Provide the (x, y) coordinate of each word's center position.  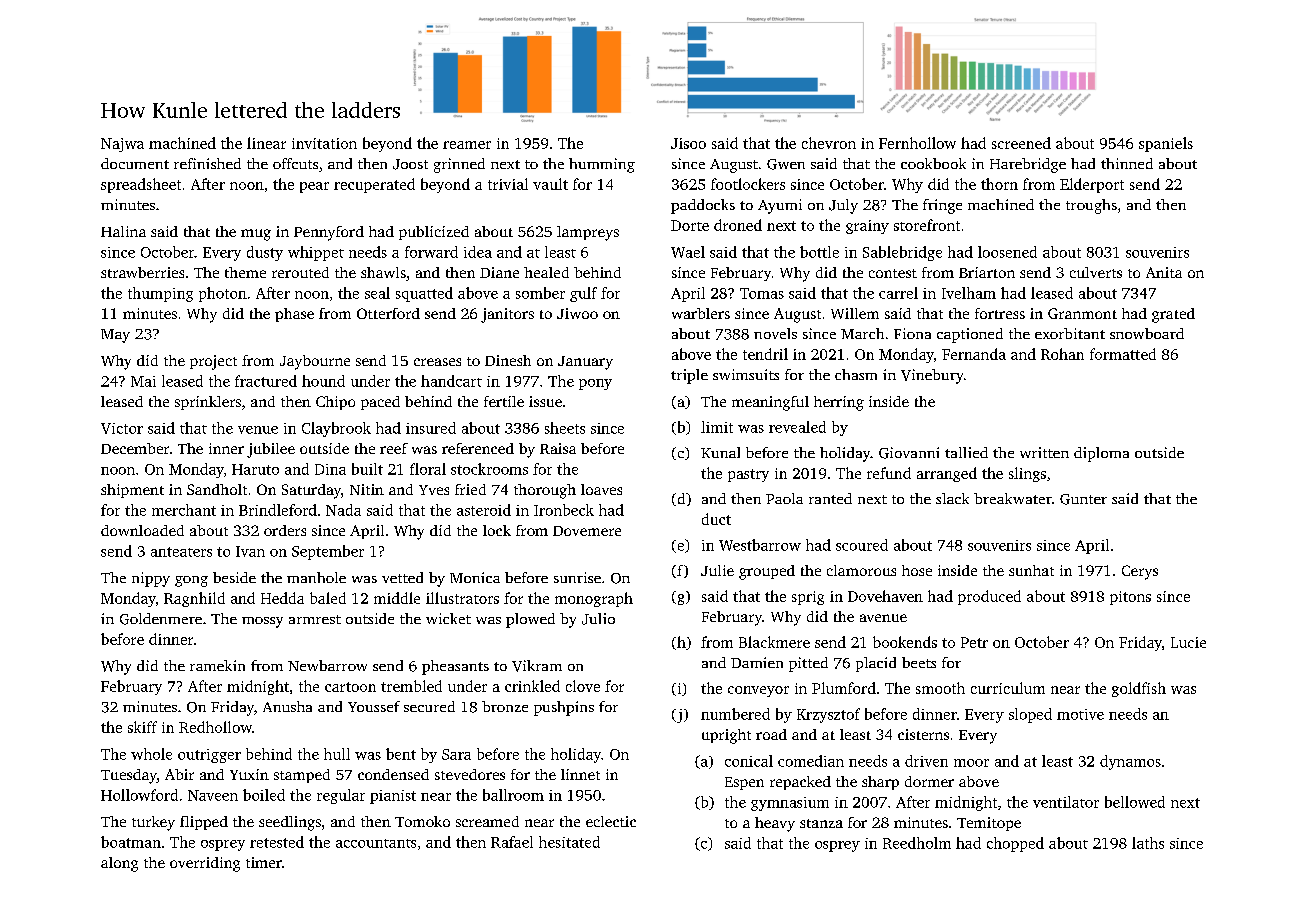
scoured (862, 545)
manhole (316, 577)
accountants (376, 843)
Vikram (537, 666)
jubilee (271, 450)
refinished (207, 163)
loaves (601, 489)
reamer (467, 145)
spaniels (1166, 144)
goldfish (1139, 689)
